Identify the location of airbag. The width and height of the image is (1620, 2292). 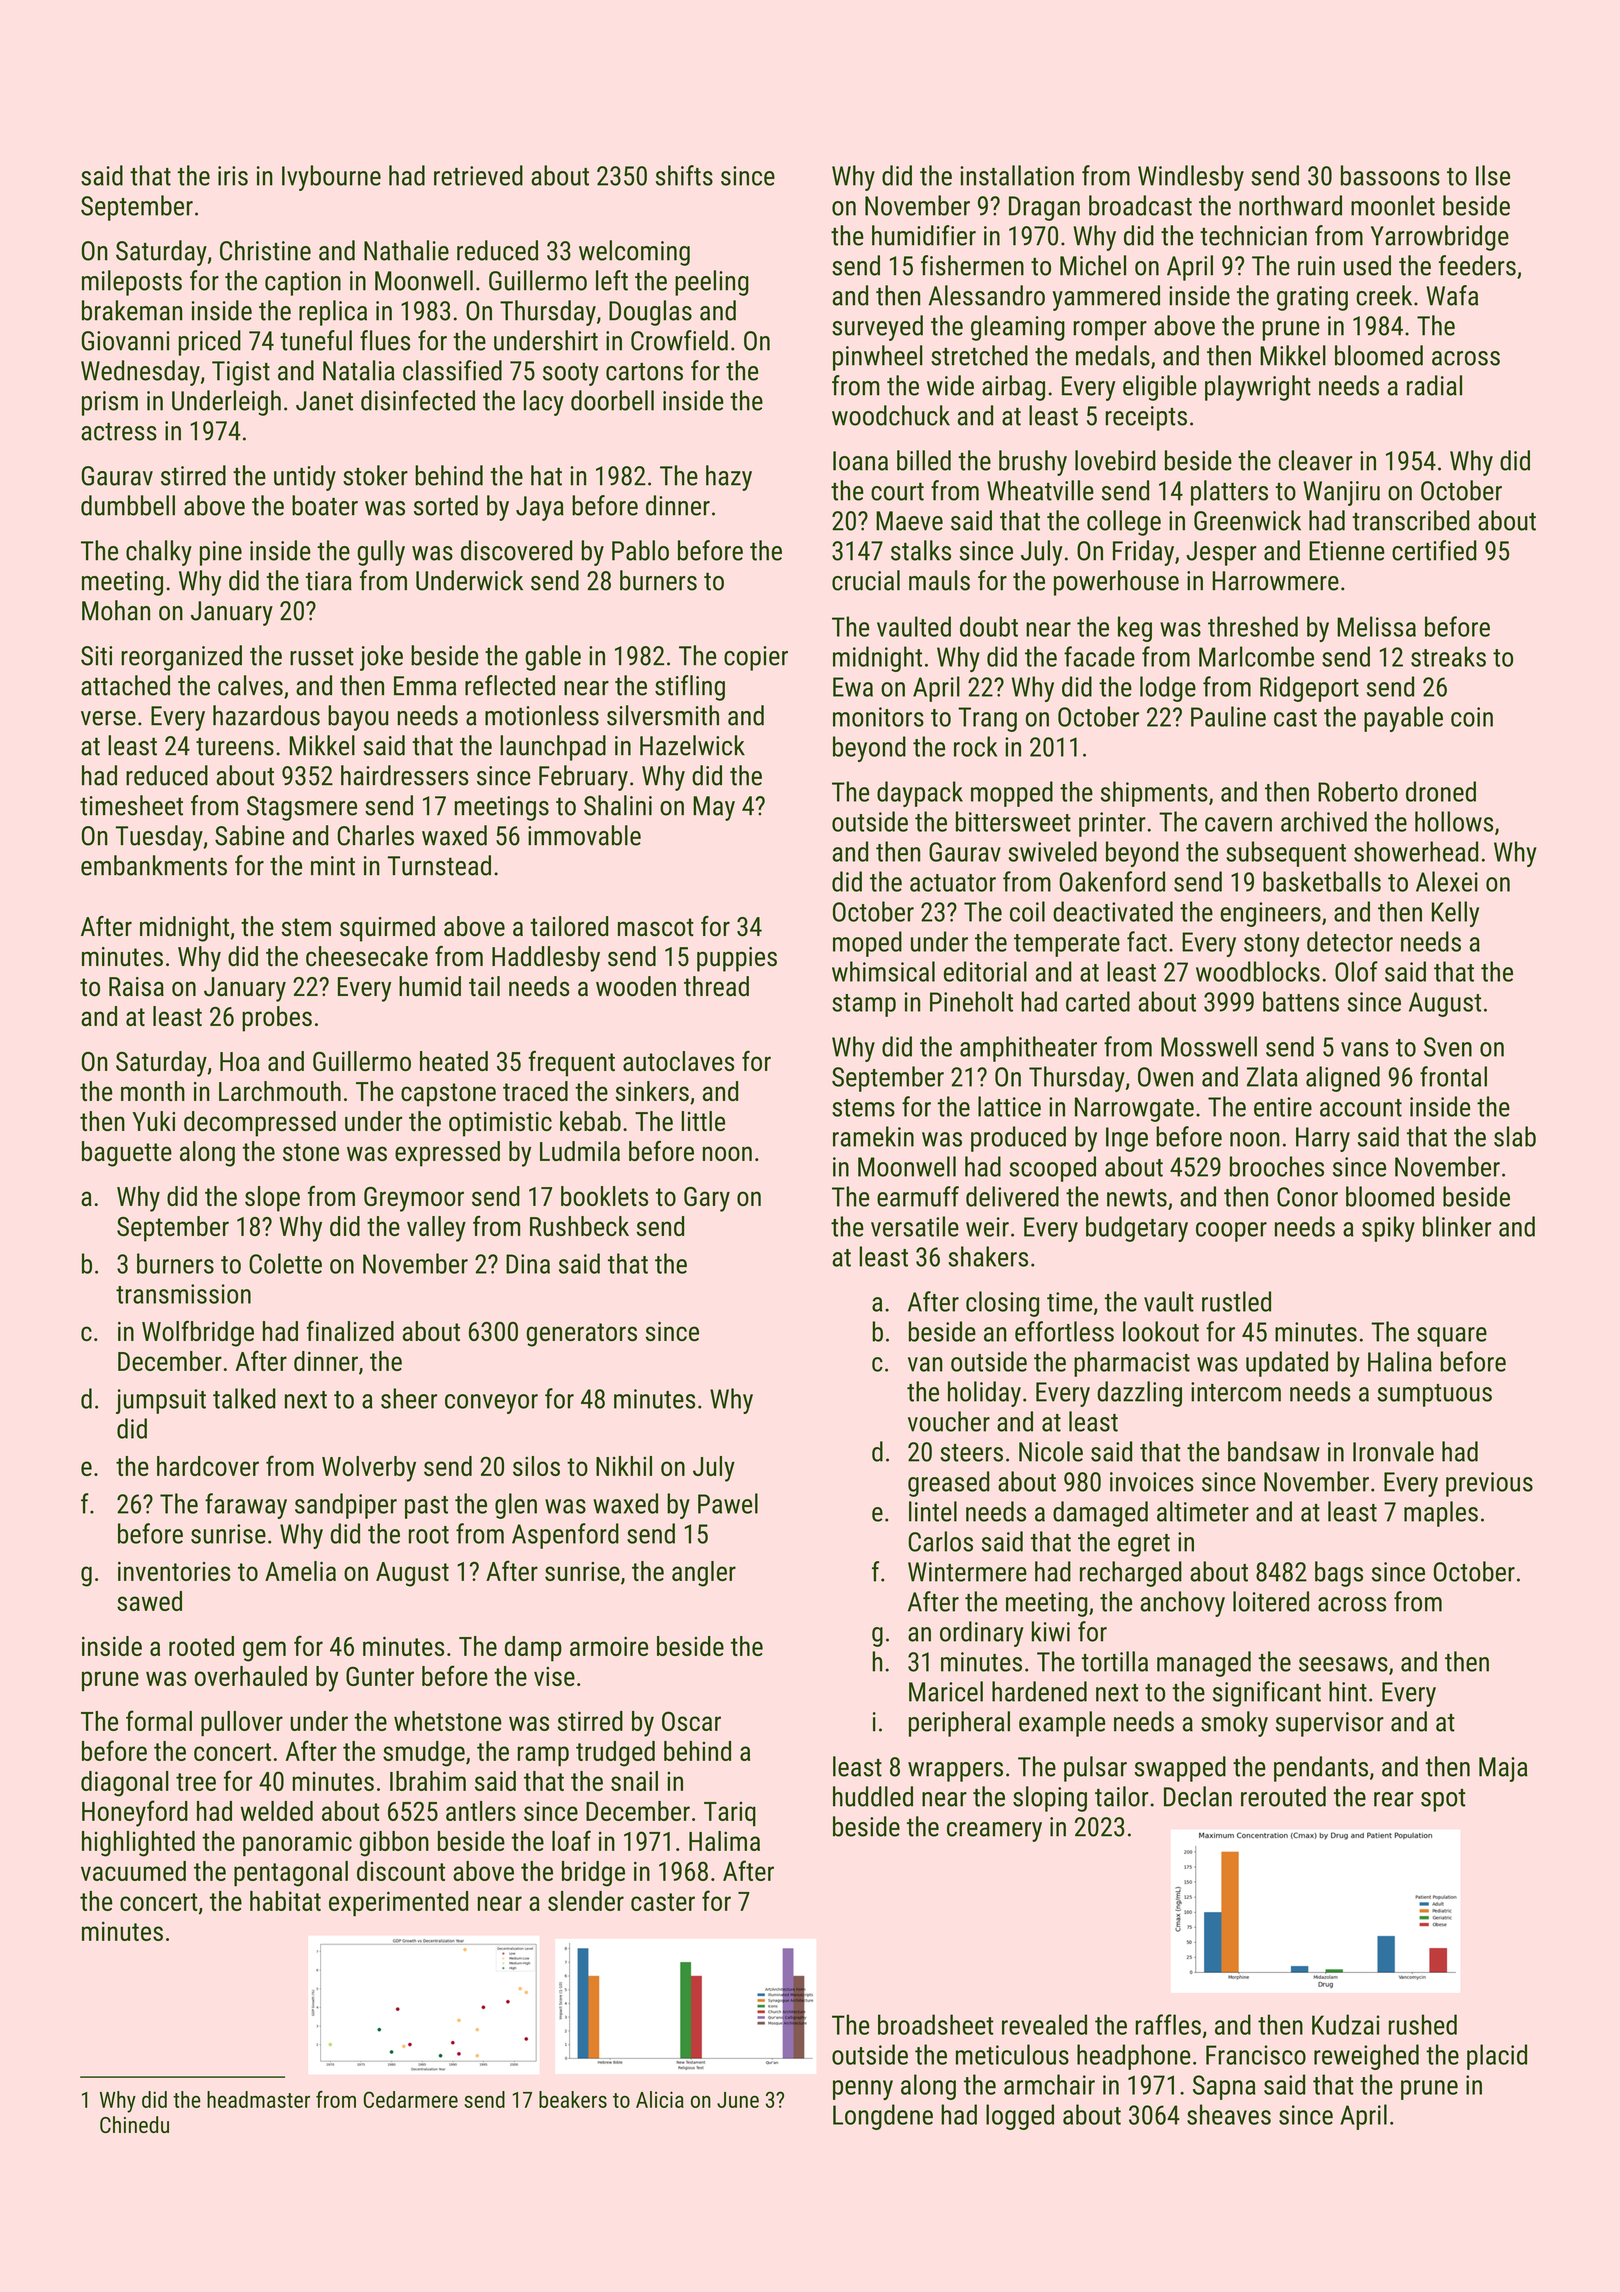
(1013, 388).
